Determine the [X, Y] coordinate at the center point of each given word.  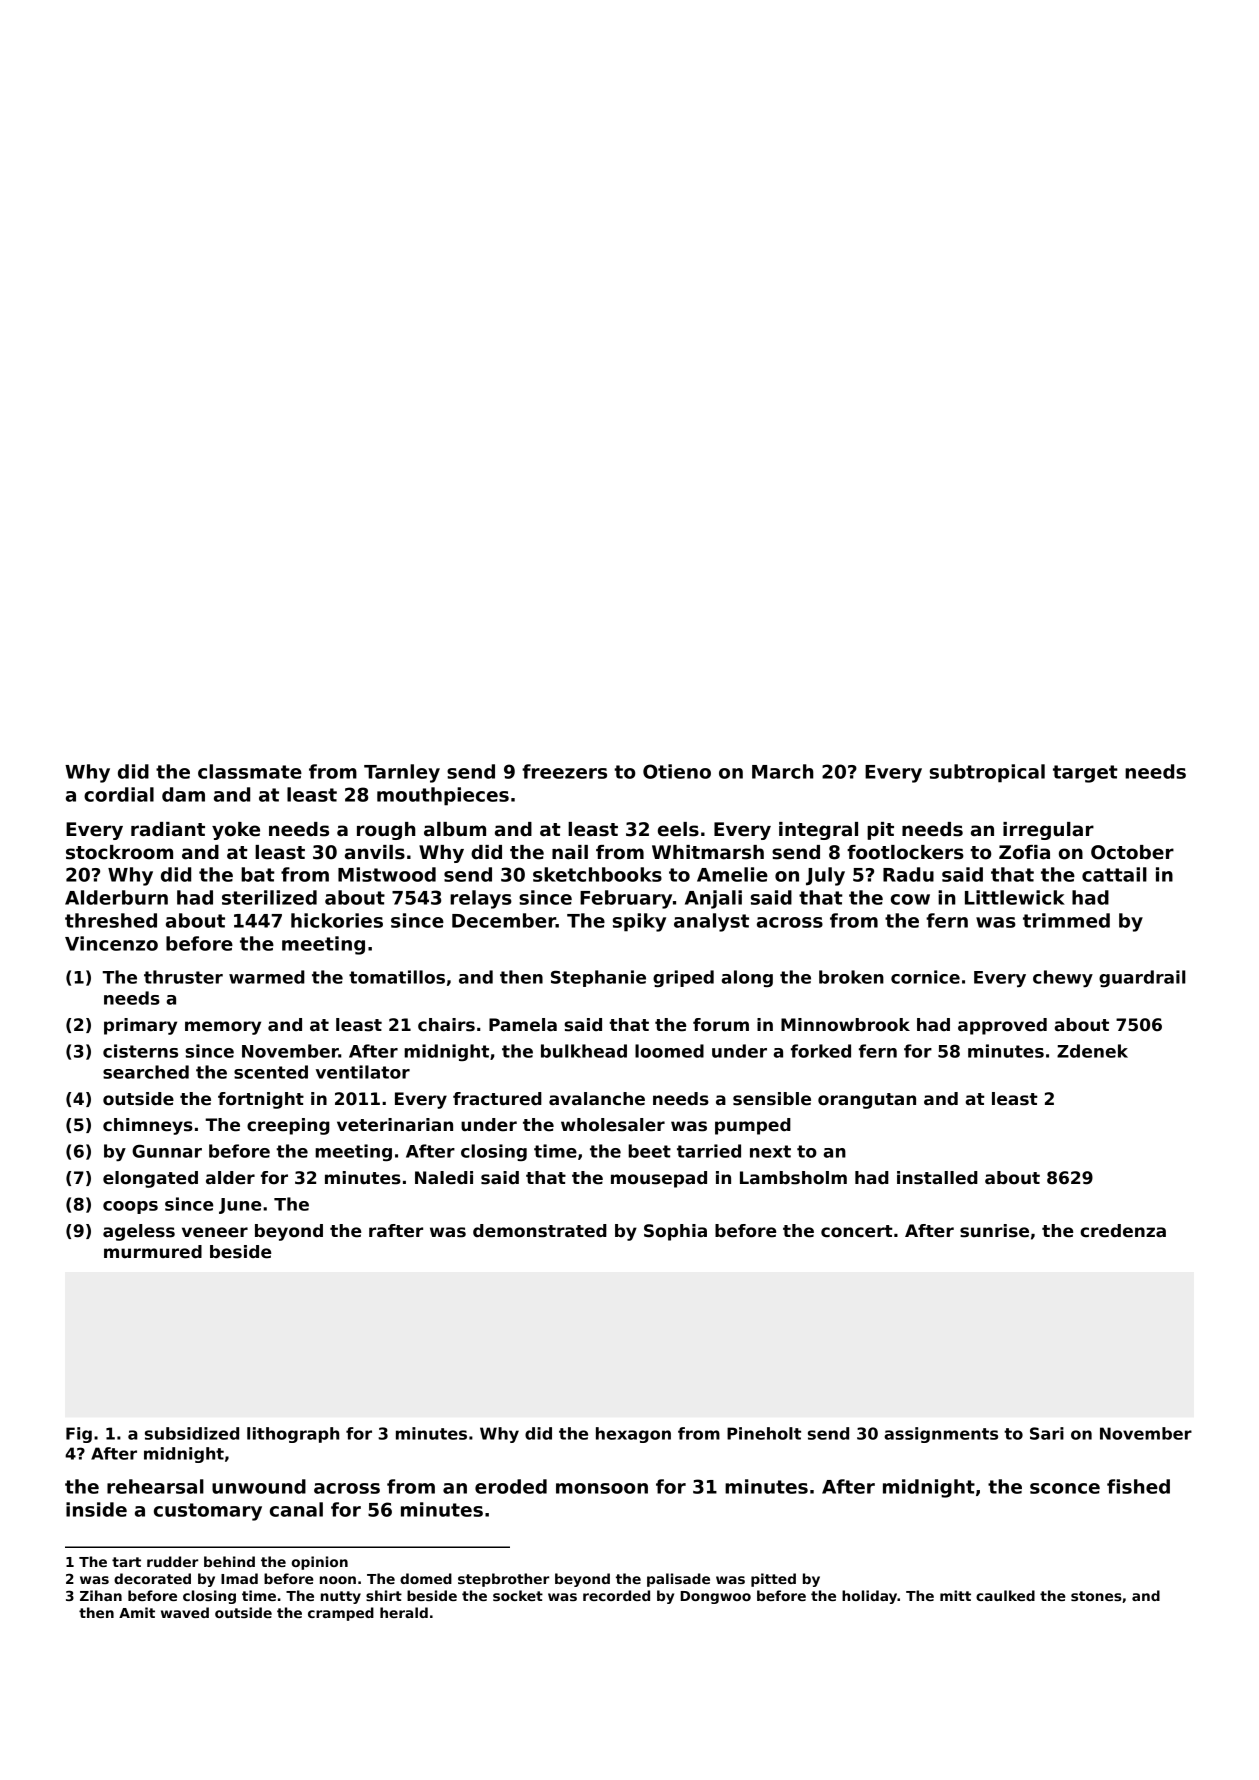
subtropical [987, 773]
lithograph [293, 1435]
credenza [1123, 1231]
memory [223, 1028]
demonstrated [540, 1231]
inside [96, 1509]
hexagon [633, 1435]
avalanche [597, 1099]
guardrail [1142, 978]
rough [386, 831]
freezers [564, 771]
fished [1138, 1486]
